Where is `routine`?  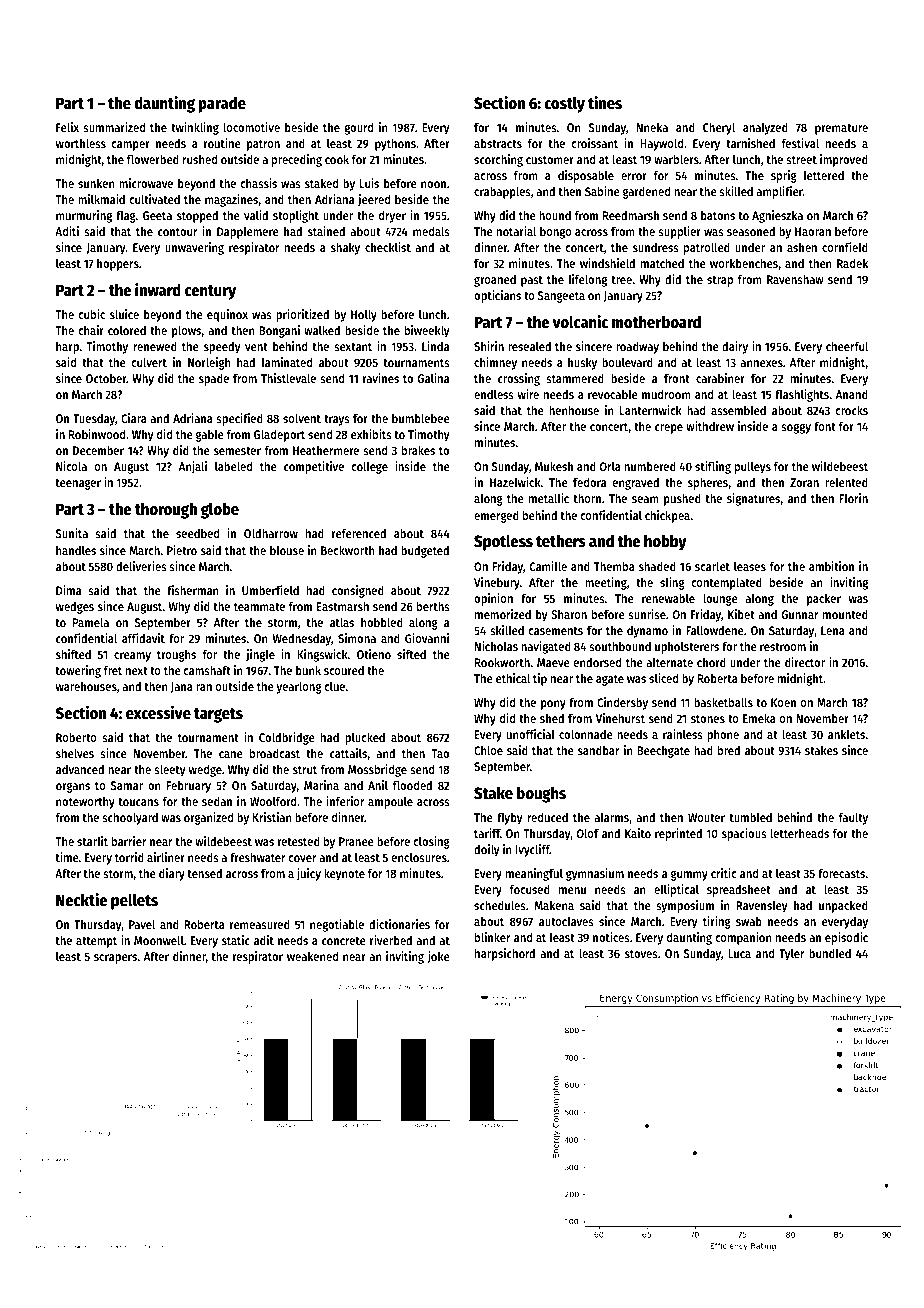 routine is located at coordinates (222, 143).
